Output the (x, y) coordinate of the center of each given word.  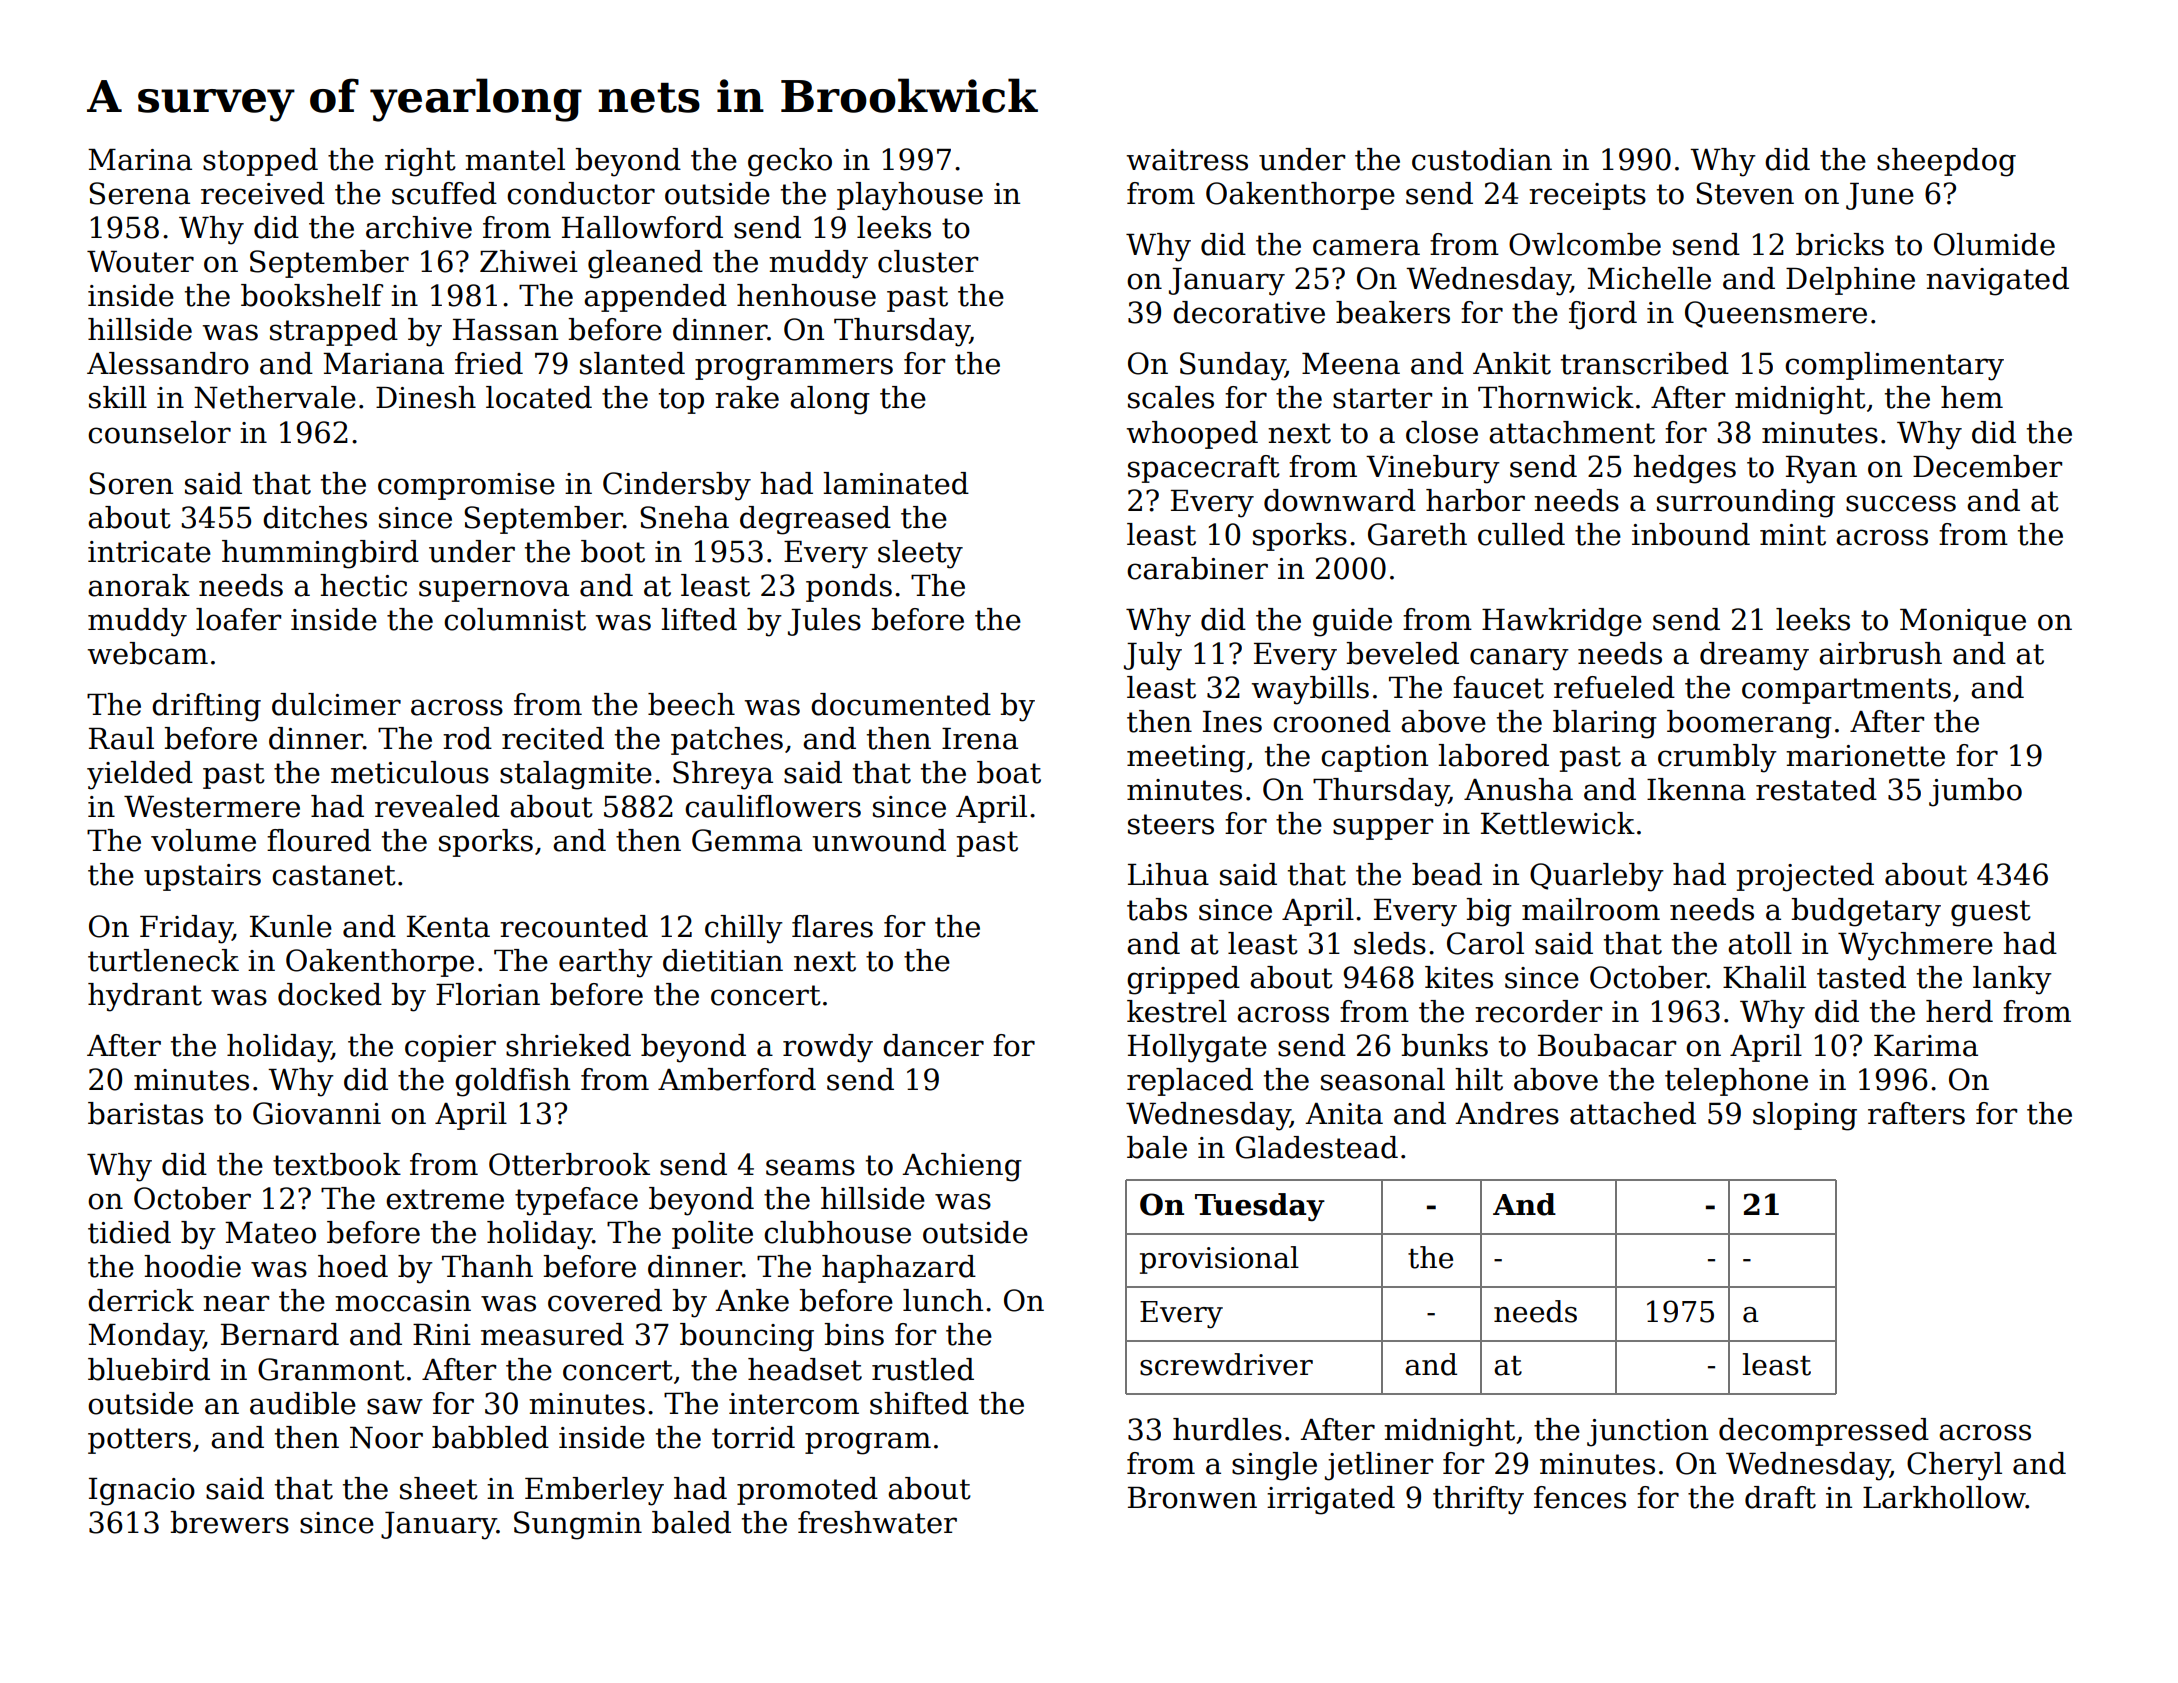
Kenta (448, 927)
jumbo (1975, 792)
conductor (581, 193)
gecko (790, 162)
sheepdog (1946, 162)
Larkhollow (1944, 1497)
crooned (1332, 721)
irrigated (1331, 1500)
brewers (229, 1522)
